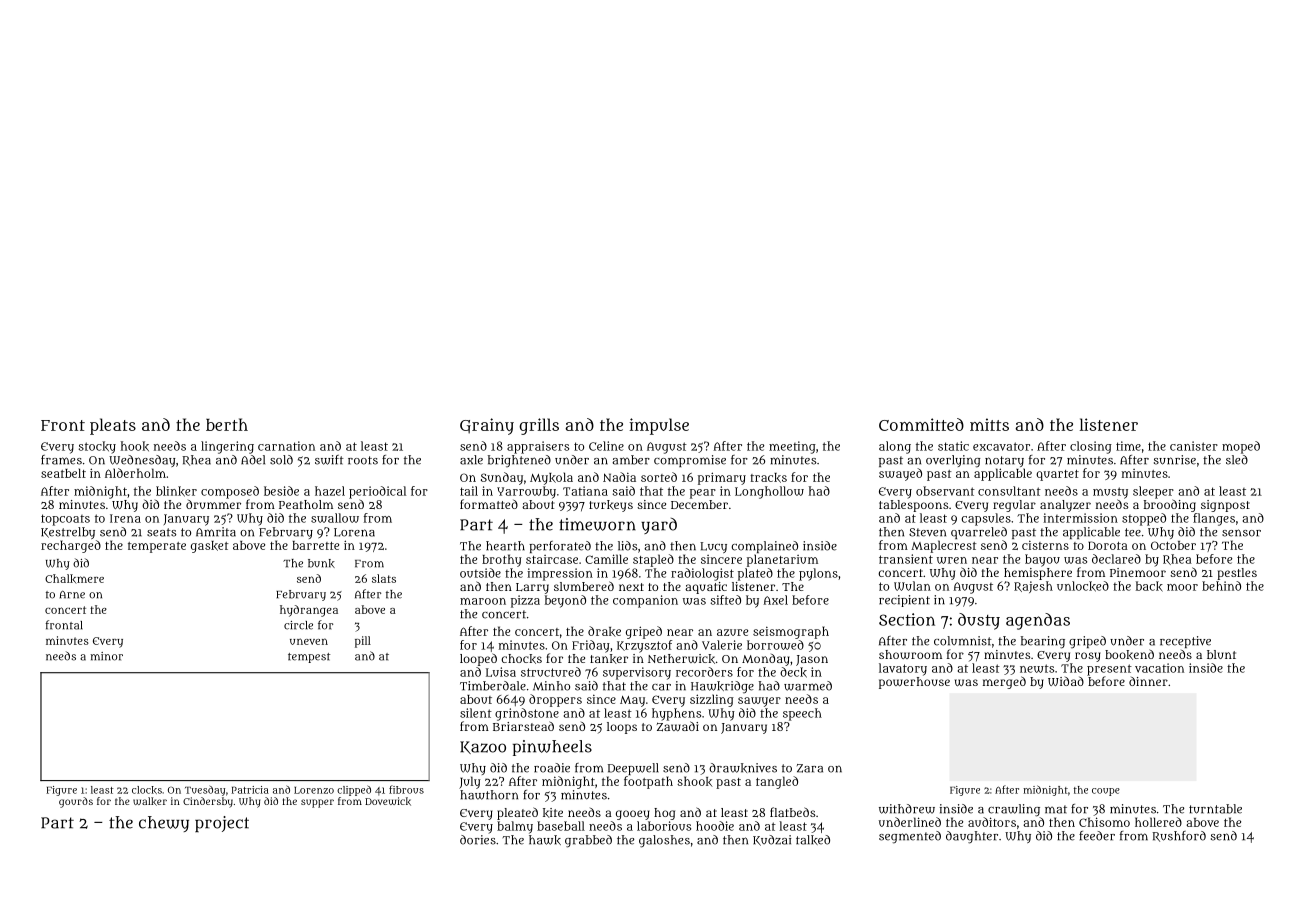 This image has height=924, width=1308. I want to click on formatted, so click(489, 504).
